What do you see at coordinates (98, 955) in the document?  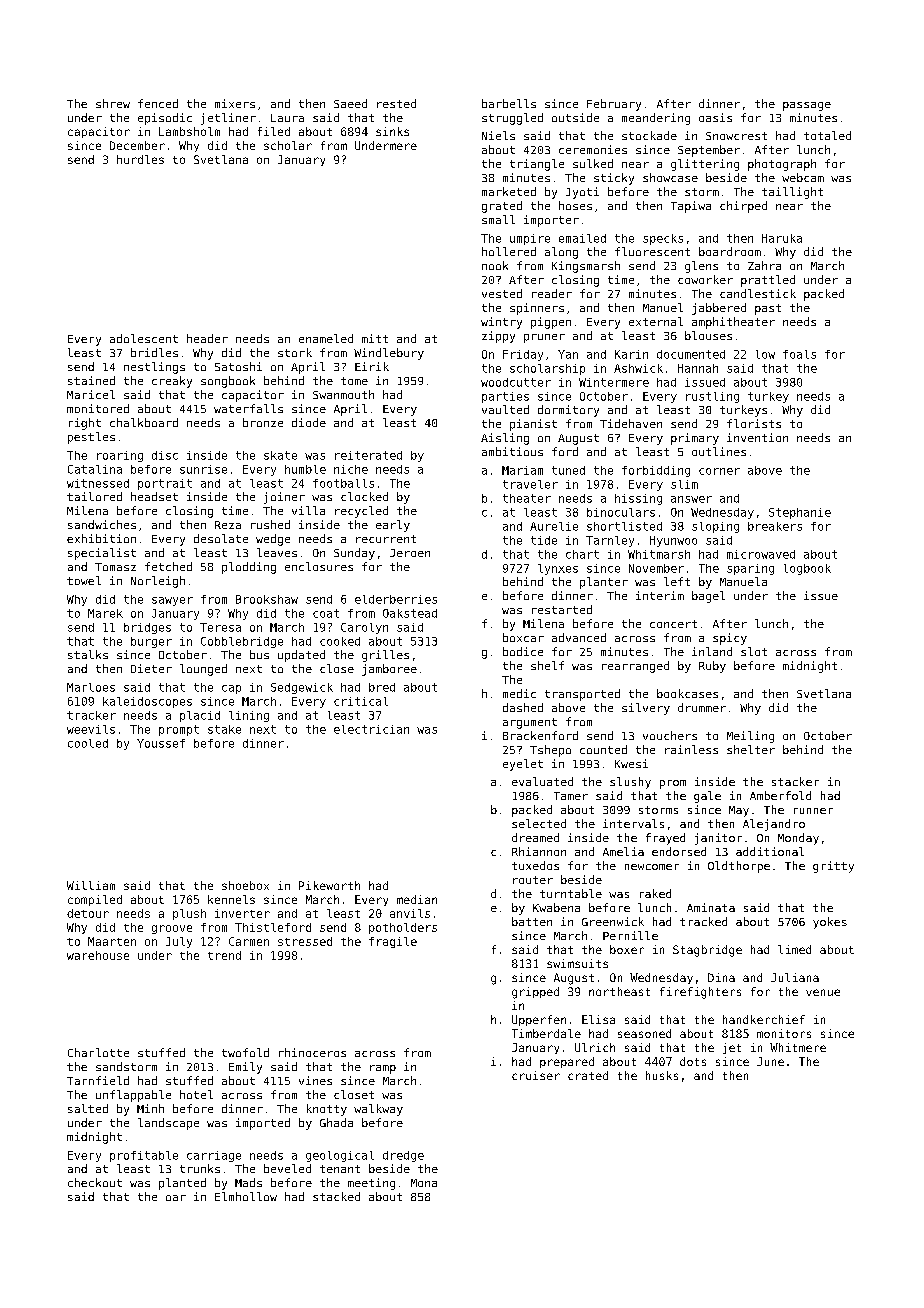 I see `warehouse` at bounding box center [98, 955].
